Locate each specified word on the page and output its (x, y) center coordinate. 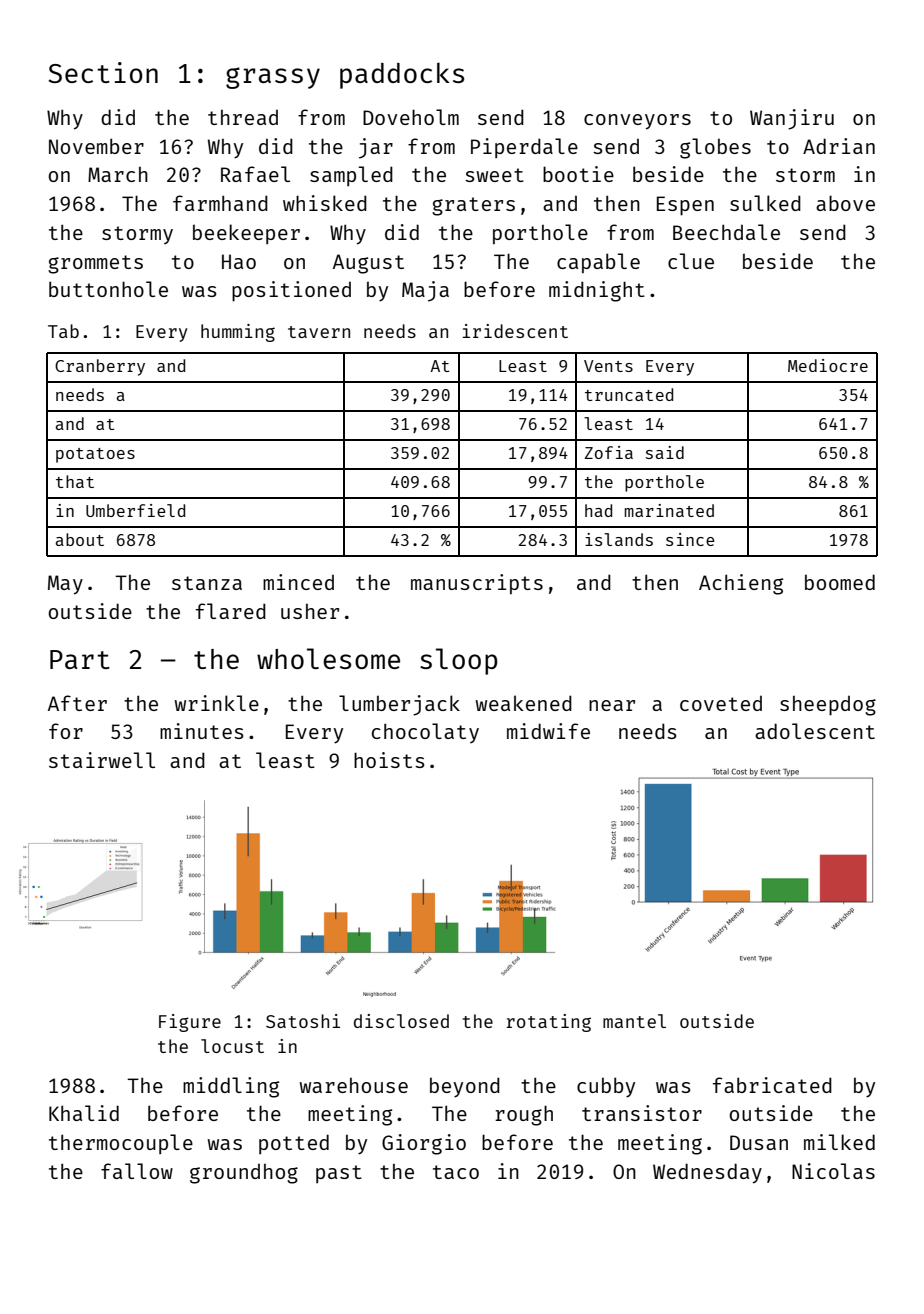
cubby (606, 1087)
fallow (137, 1171)
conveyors (637, 122)
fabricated (772, 1085)
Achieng (741, 584)
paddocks (402, 75)
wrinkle (216, 703)
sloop (459, 661)
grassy (273, 78)
